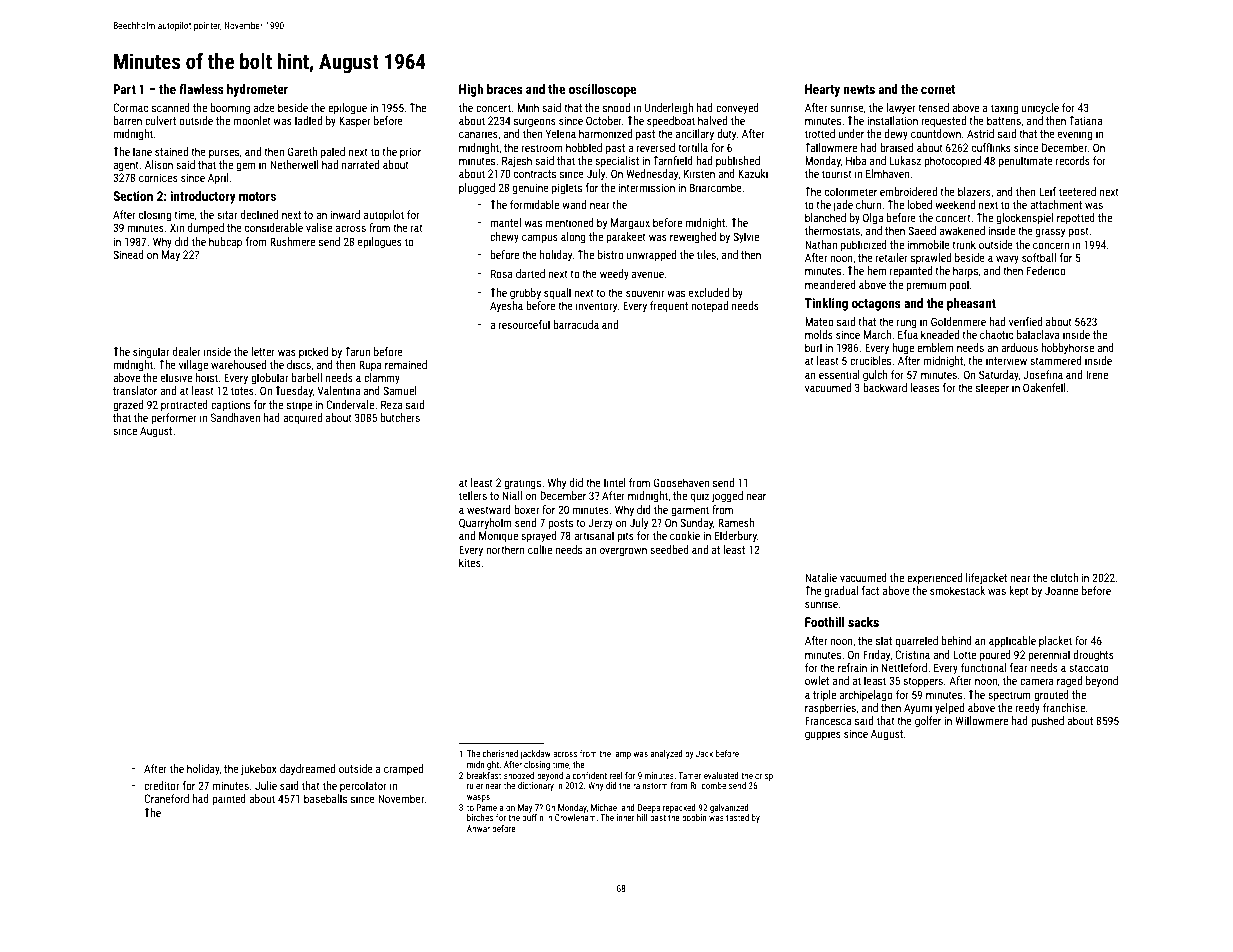 Image resolution: width=1233 pixels, height=952 pixels. Describe the element at coordinates (981, 720) in the screenshot. I see `Willowmere` at that location.
